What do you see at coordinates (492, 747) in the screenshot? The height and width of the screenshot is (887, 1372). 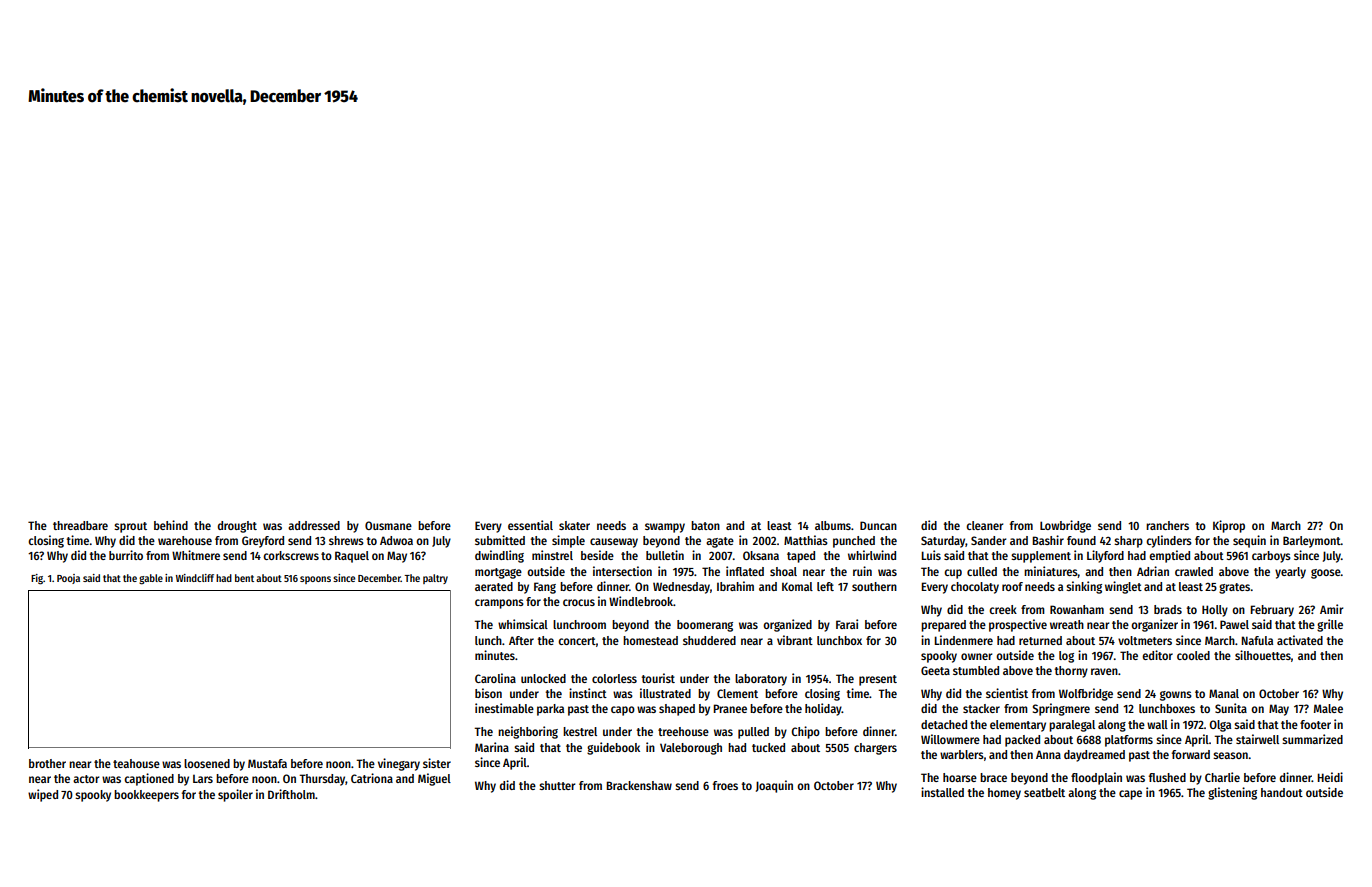 I see `Marina` at bounding box center [492, 747].
